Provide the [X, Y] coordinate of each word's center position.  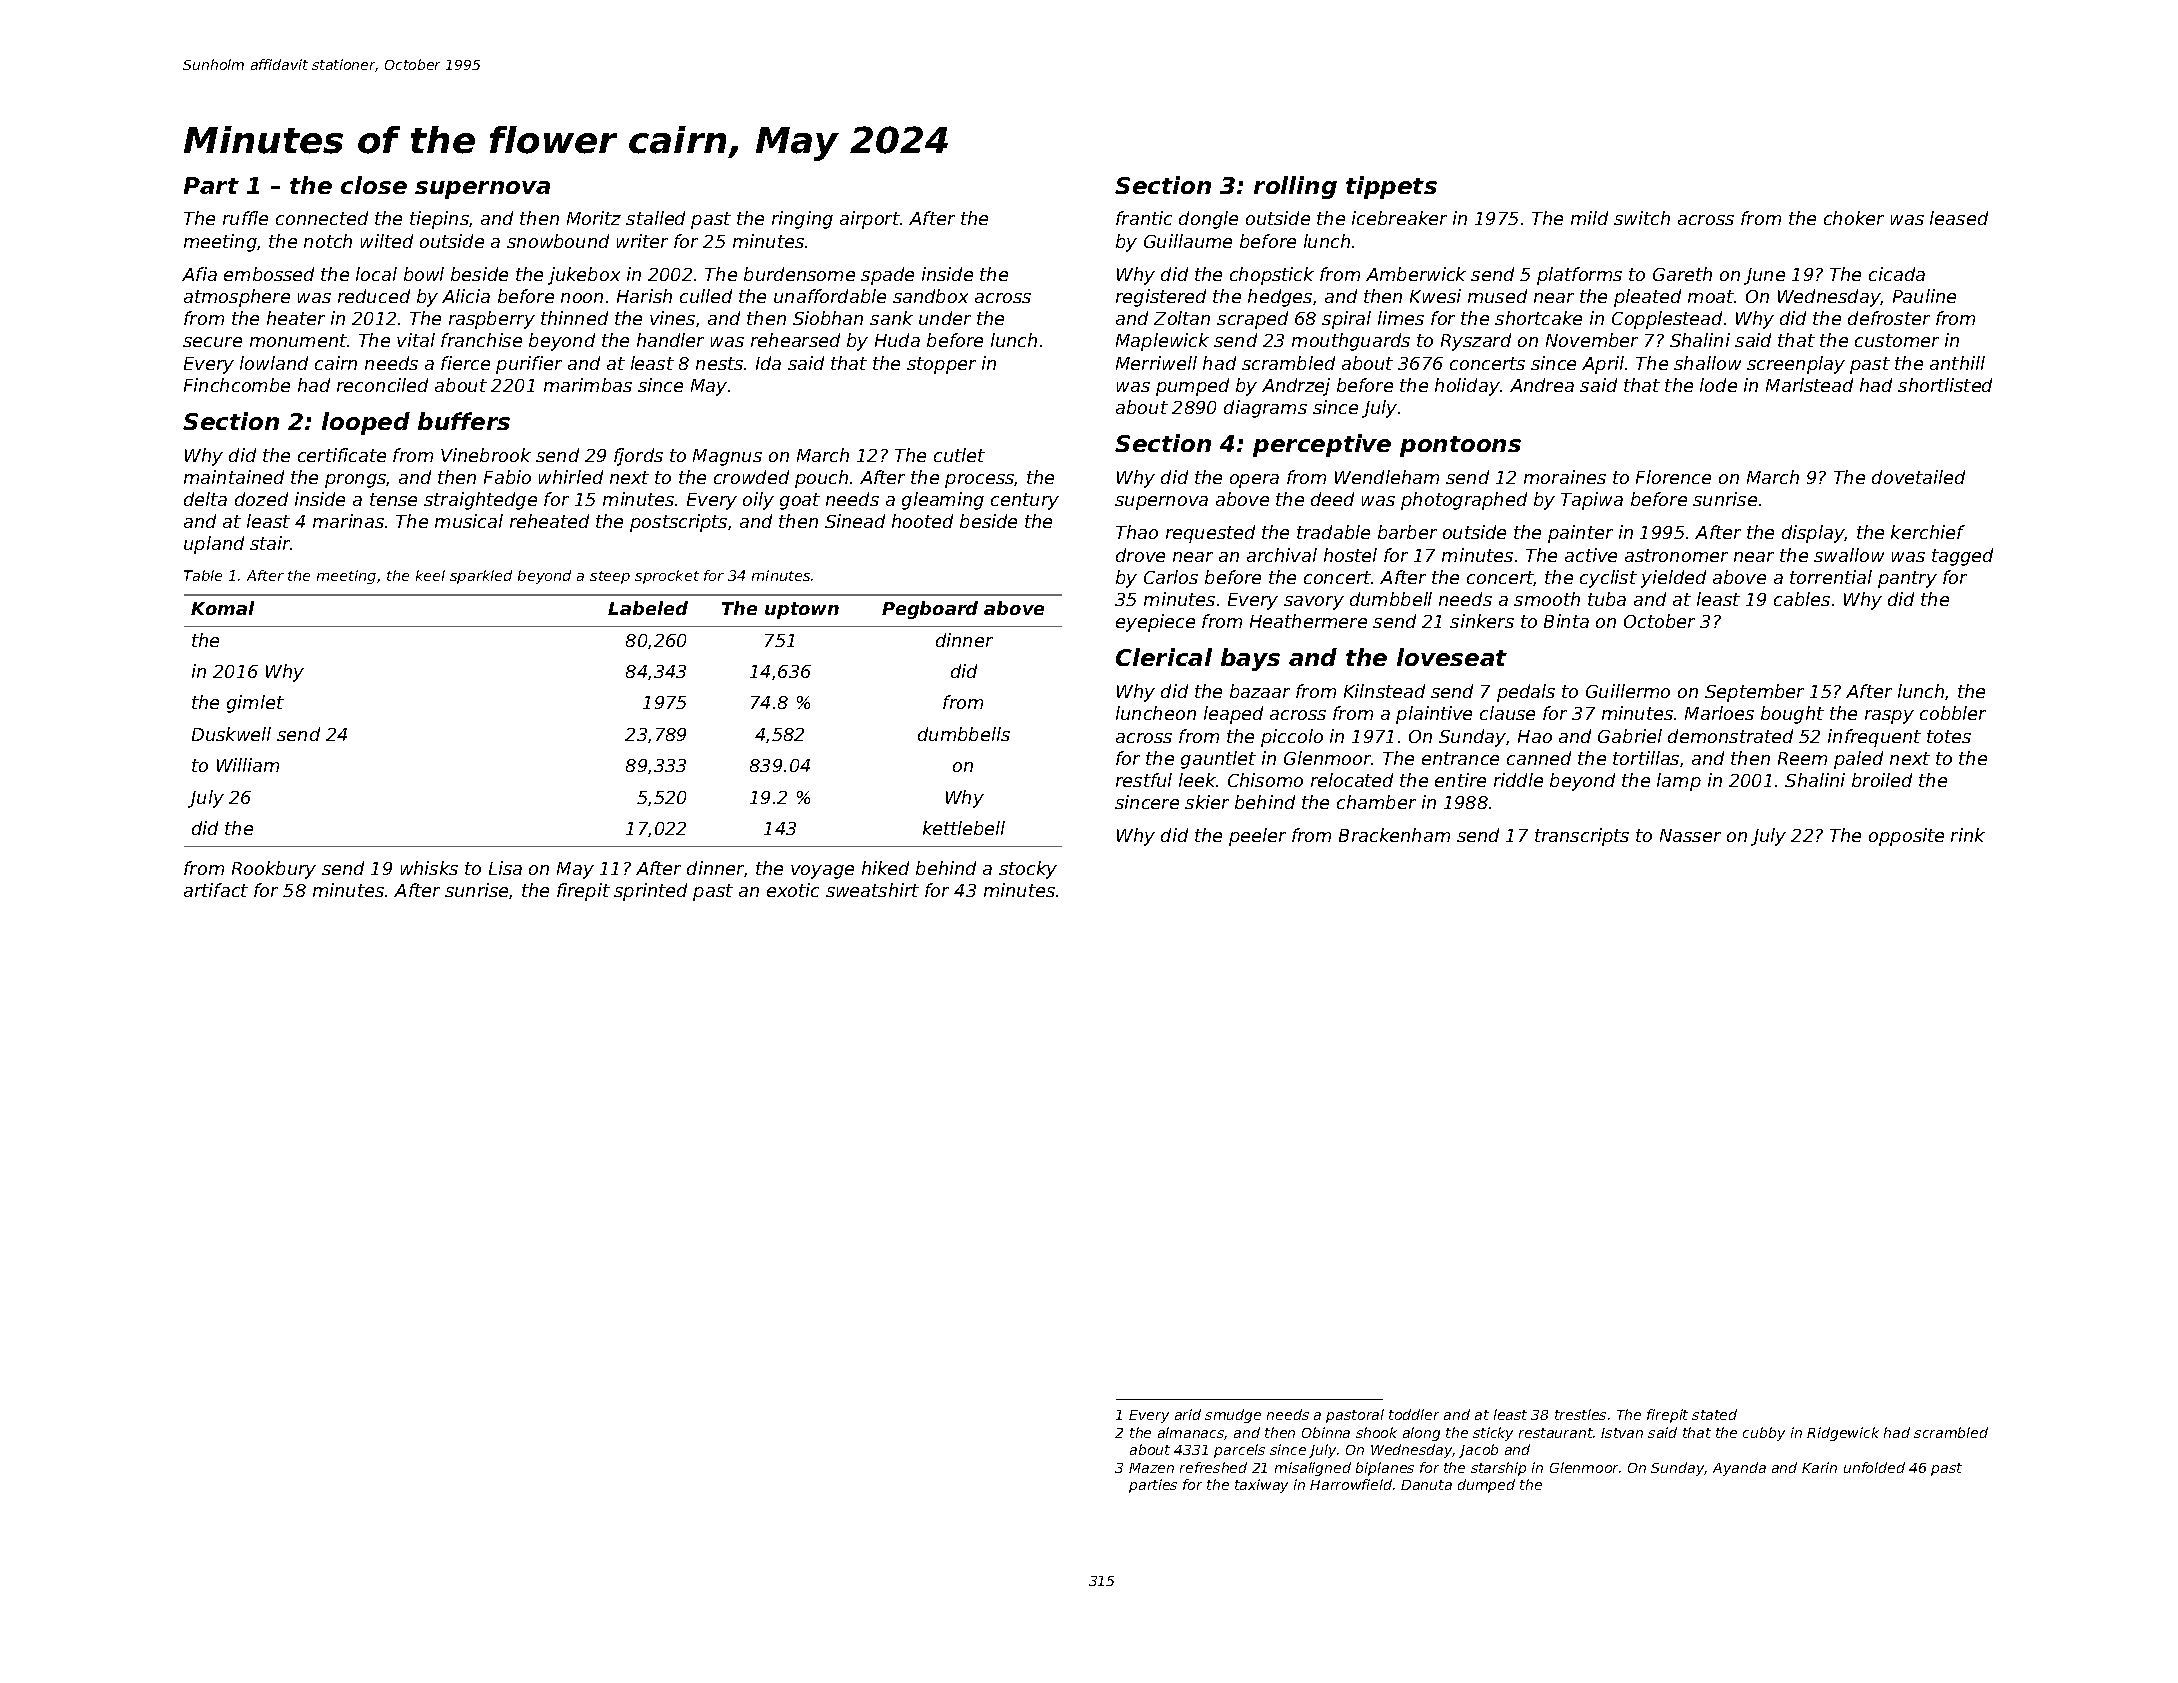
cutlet [959, 455]
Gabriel [1630, 736]
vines [672, 318]
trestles [1580, 1414]
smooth [1547, 599]
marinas [348, 521]
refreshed [1213, 1467]
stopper [941, 365]
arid [1188, 1414]
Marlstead [1809, 385]
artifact [216, 890]
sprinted [650, 892]
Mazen [1151, 1468]
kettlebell [964, 828]
